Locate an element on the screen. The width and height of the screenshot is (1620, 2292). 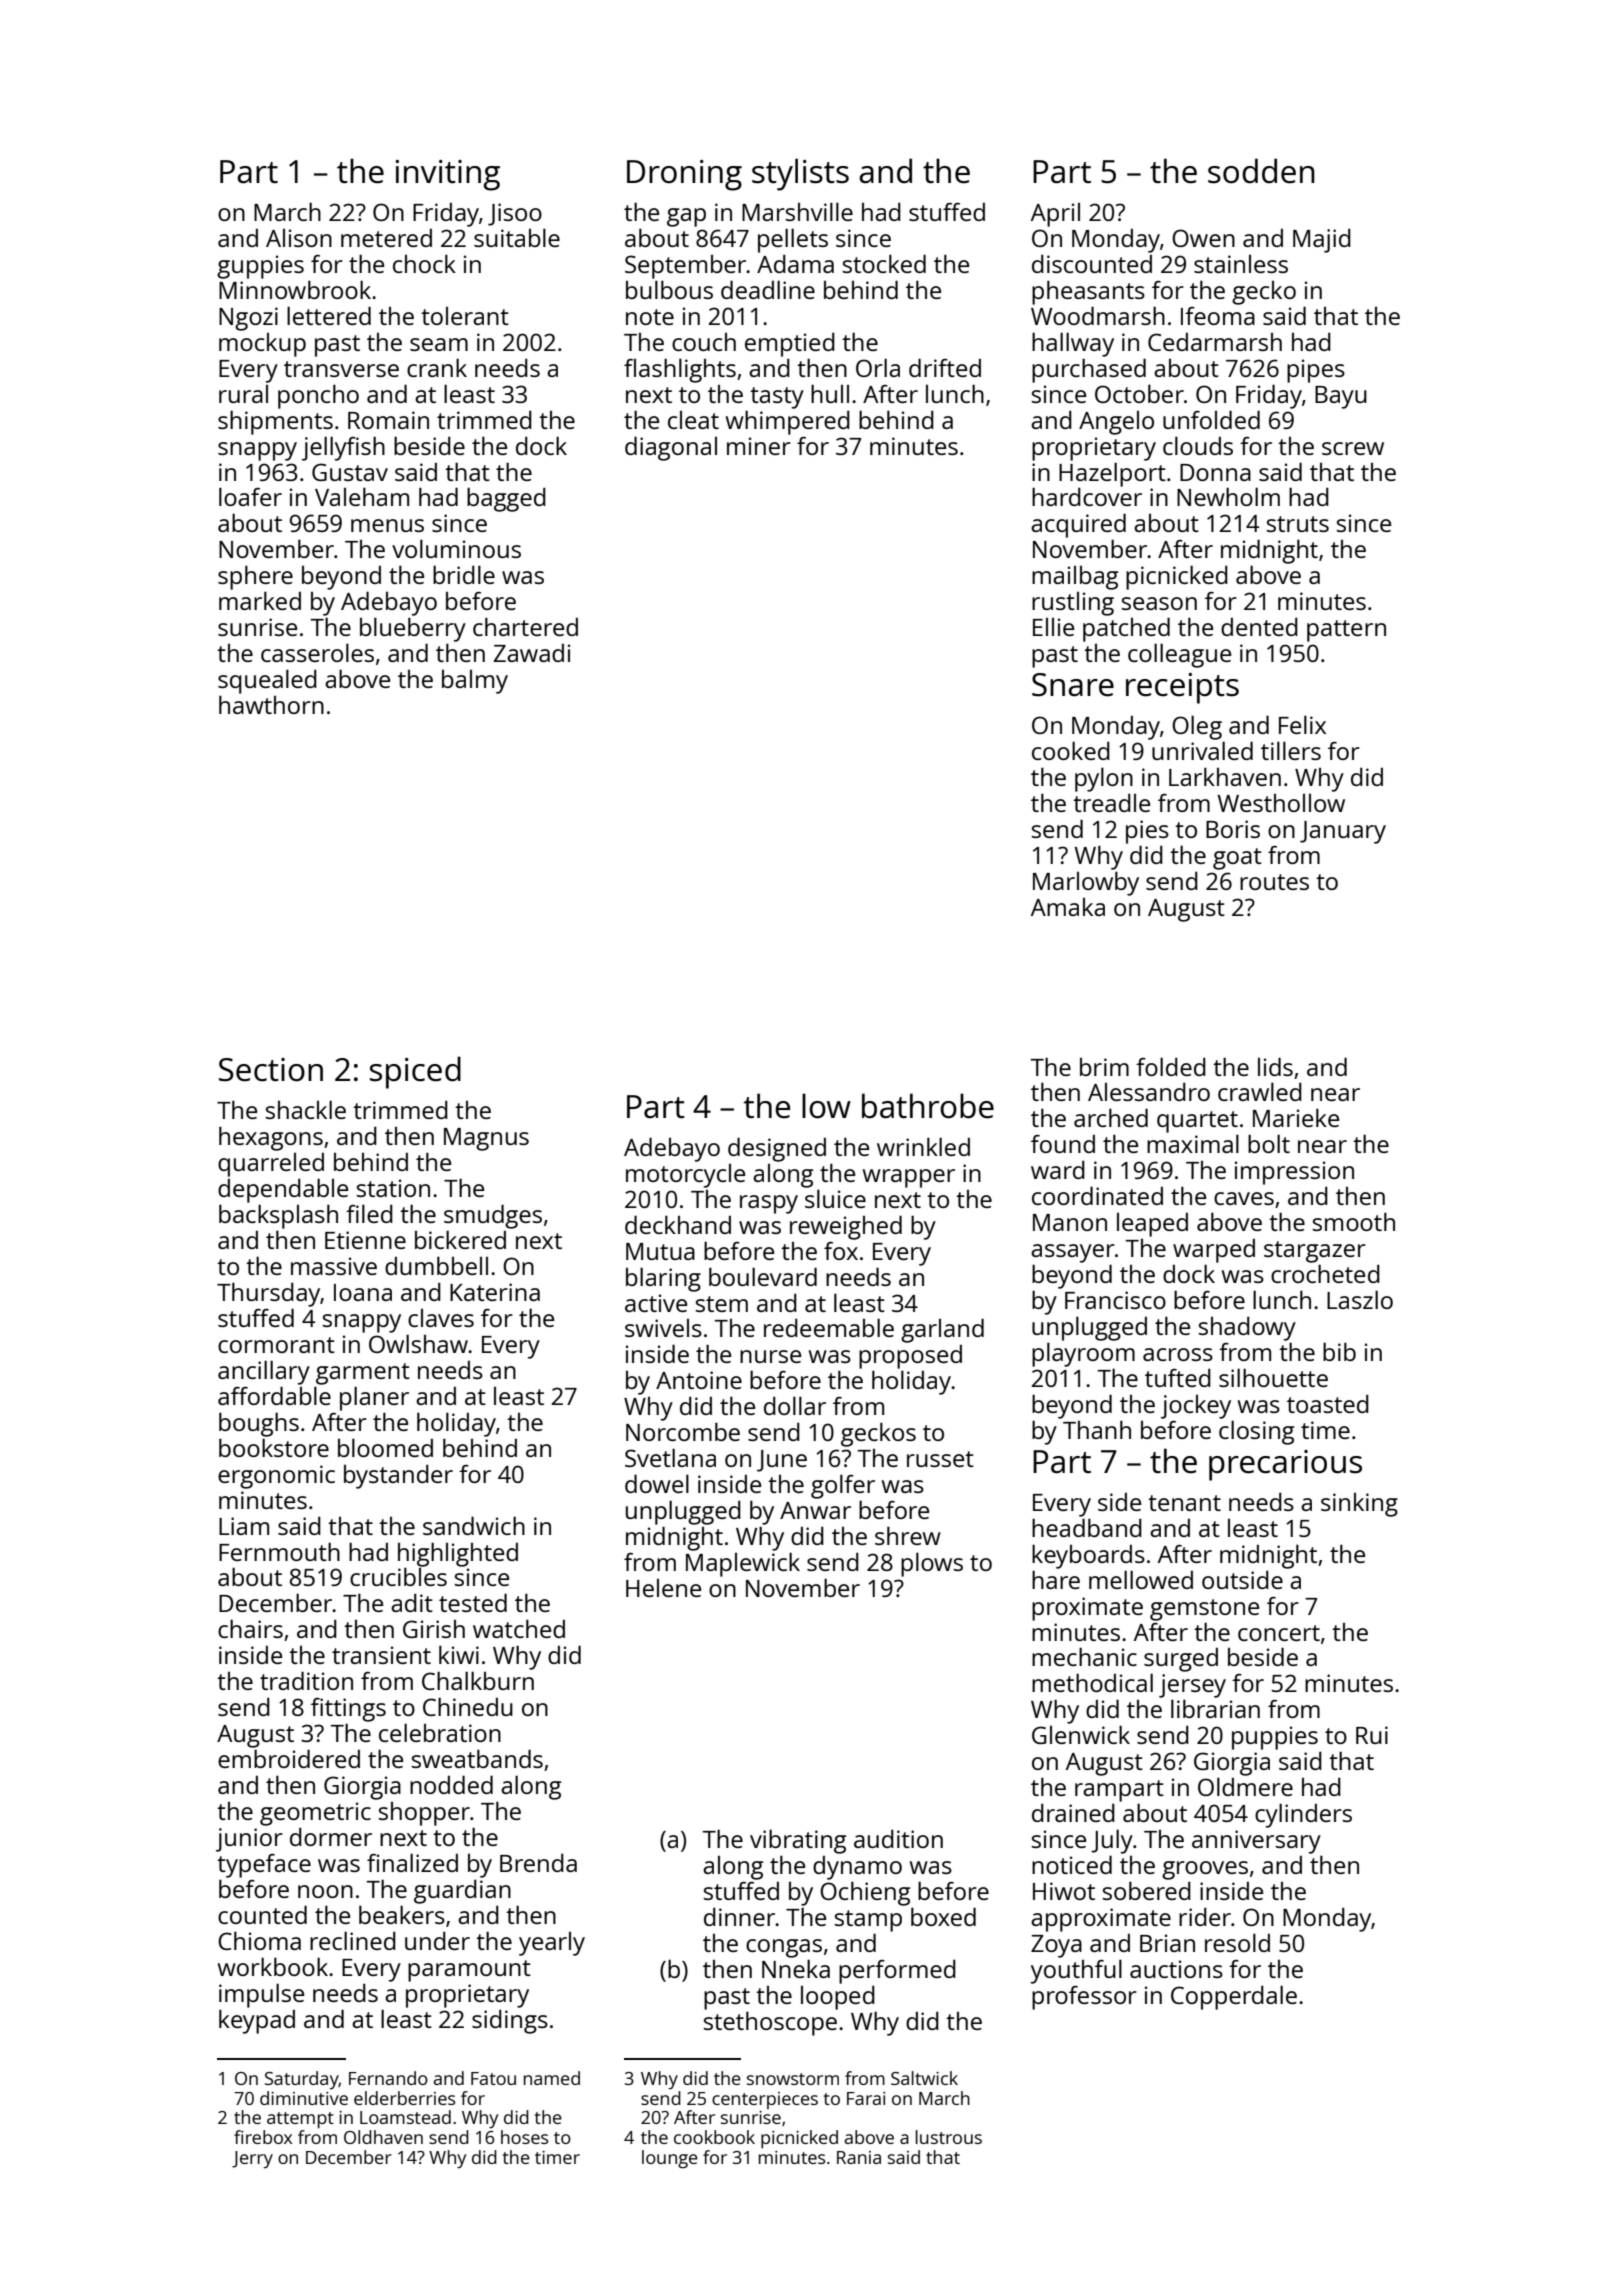
bathrobe is located at coordinates (928, 1106).
